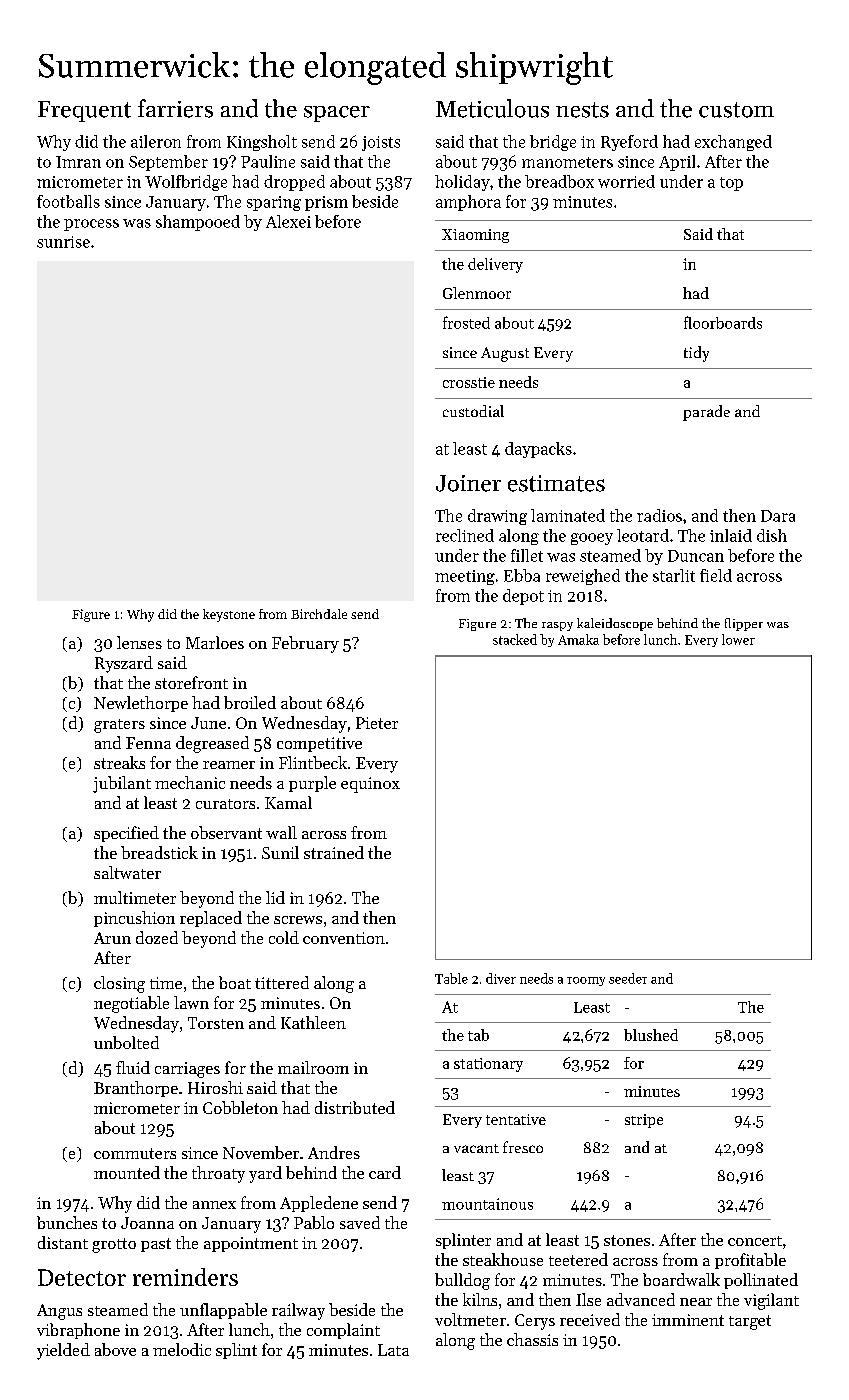  Describe the element at coordinates (582, 110) in the document. I see `nests` at that location.
